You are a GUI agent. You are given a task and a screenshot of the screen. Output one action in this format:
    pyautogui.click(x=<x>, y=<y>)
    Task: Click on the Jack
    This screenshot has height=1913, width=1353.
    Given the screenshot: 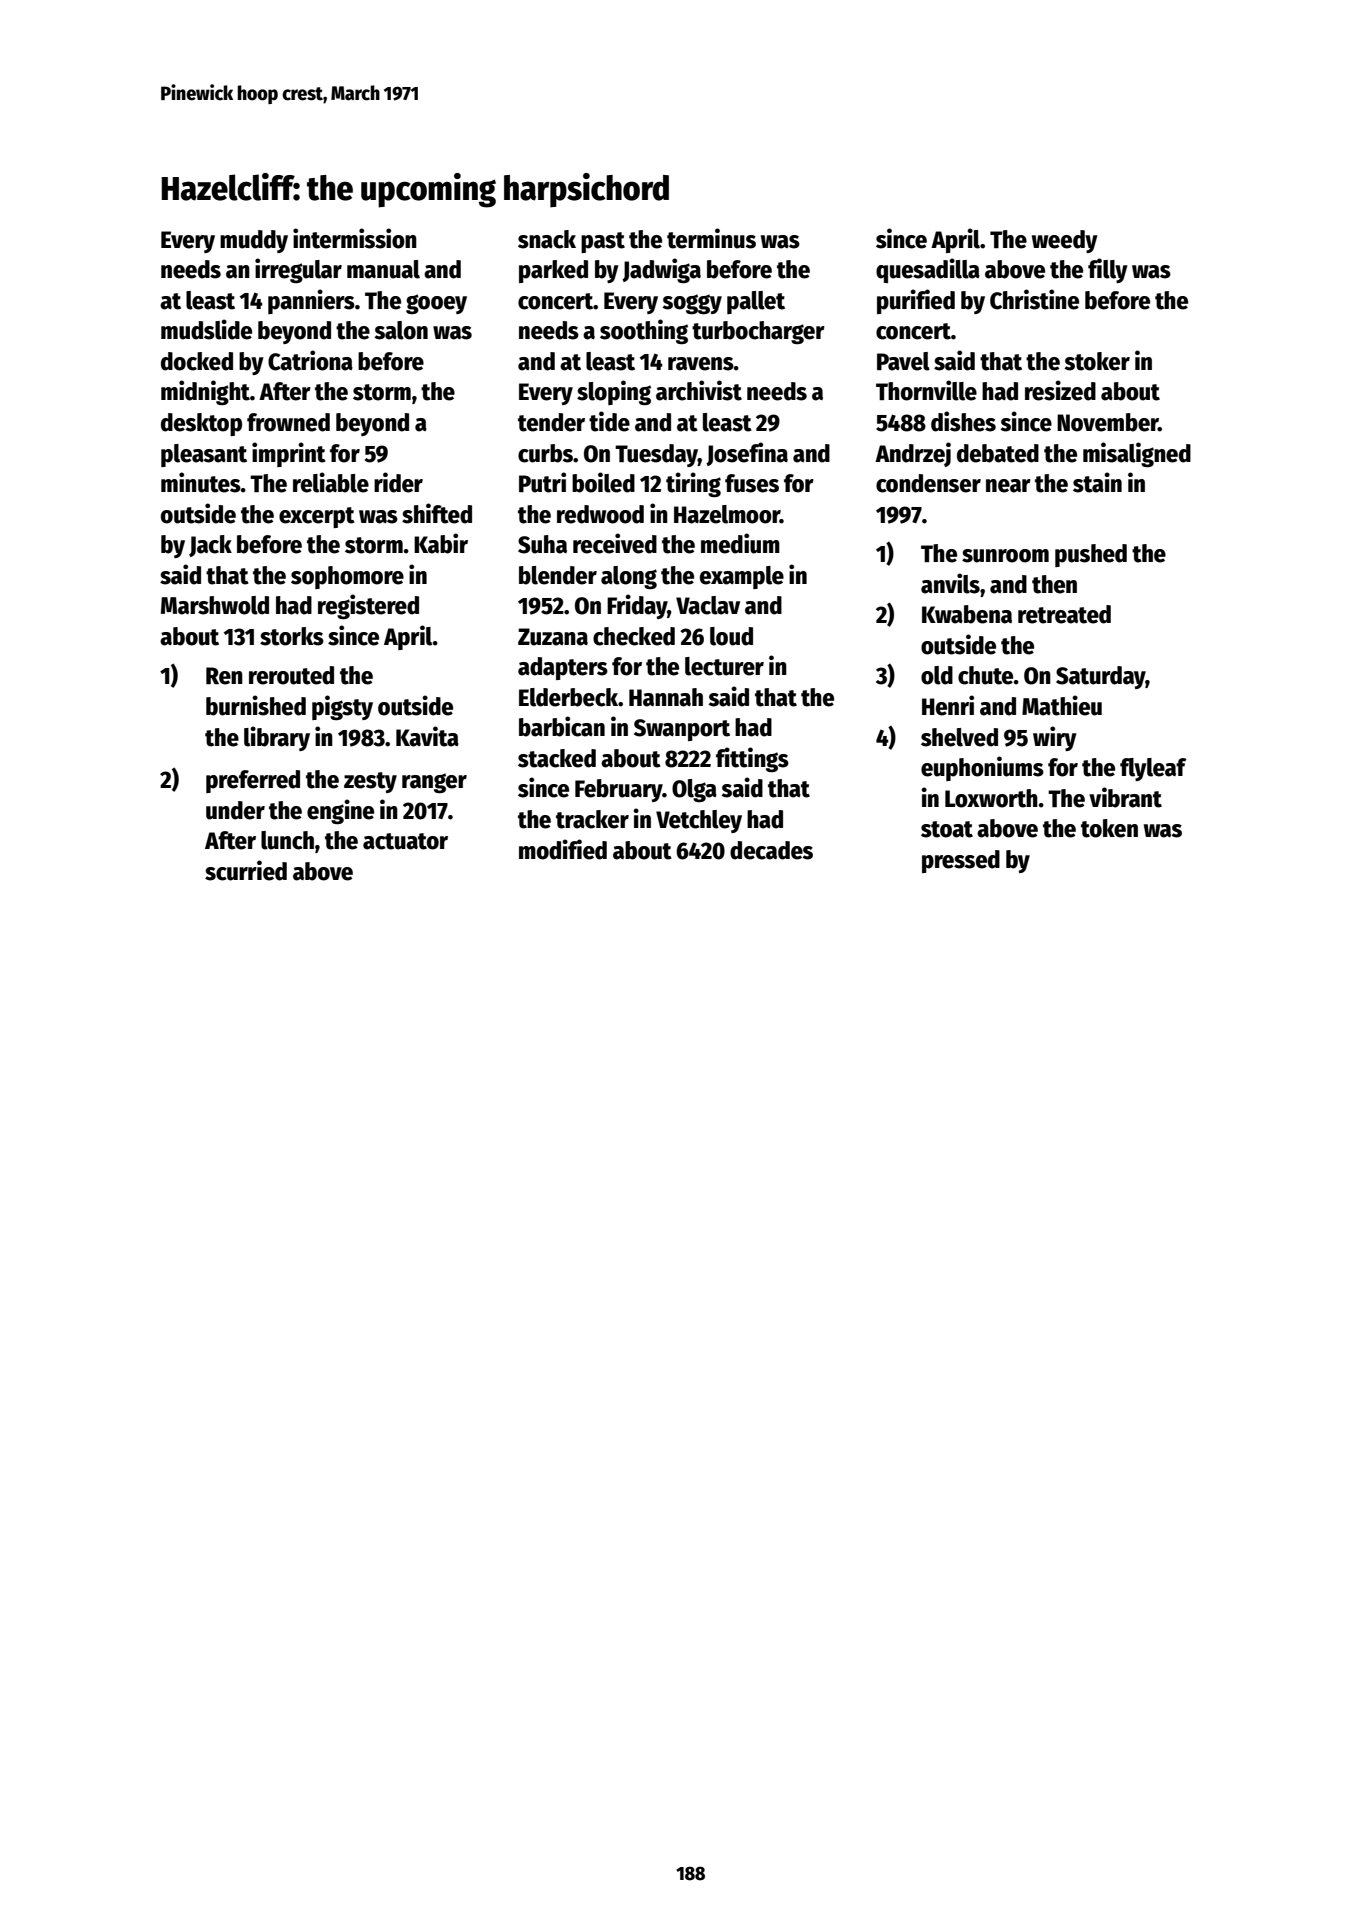 What is the action you would take?
    pyautogui.click(x=210, y=546)
